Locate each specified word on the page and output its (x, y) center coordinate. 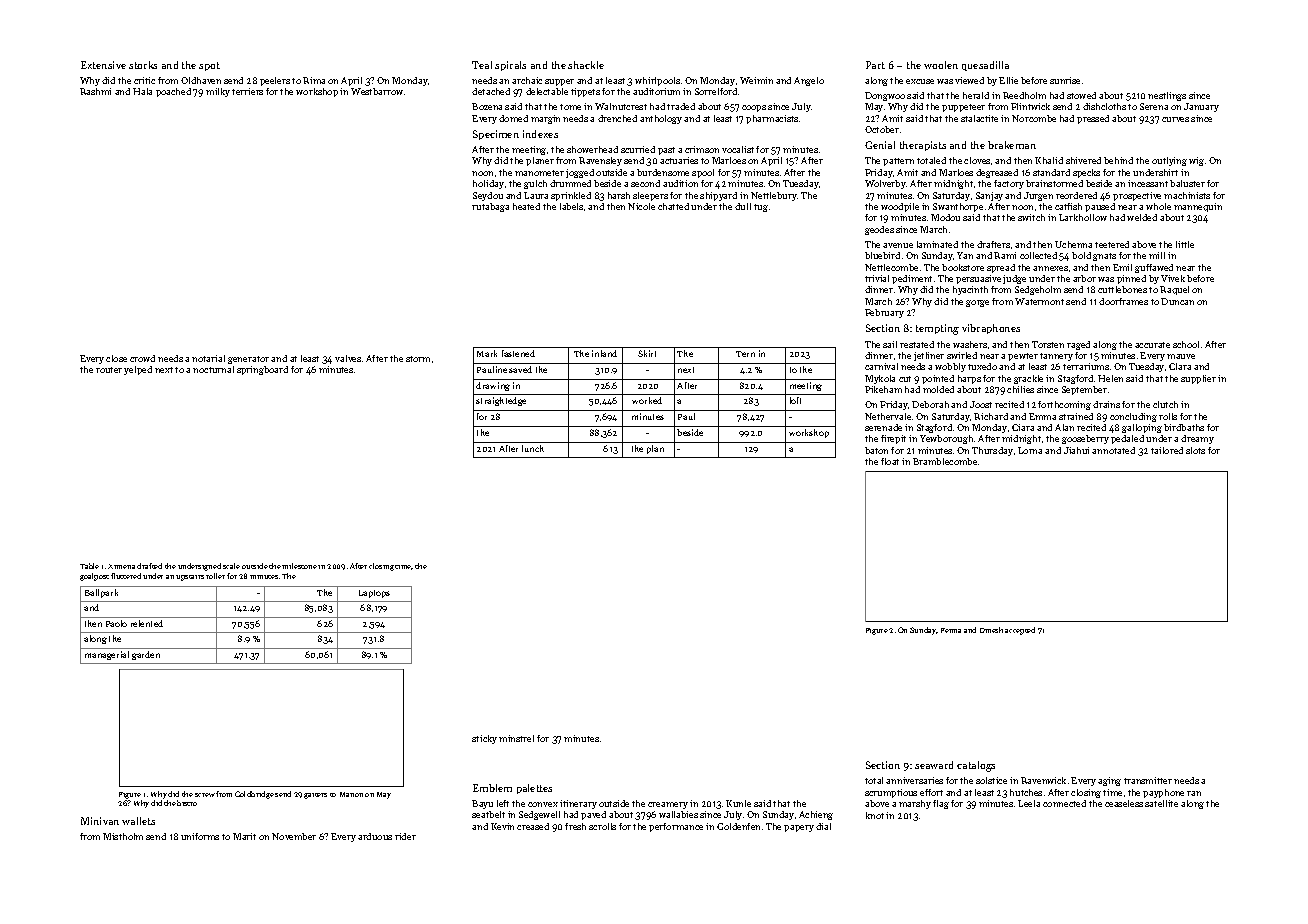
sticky (484, 739)
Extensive (103, 65)
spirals (510, 66)
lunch (533, 448)
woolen (941, 65)
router (109, 370)
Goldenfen (738, 826)
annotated (1113, 450)
